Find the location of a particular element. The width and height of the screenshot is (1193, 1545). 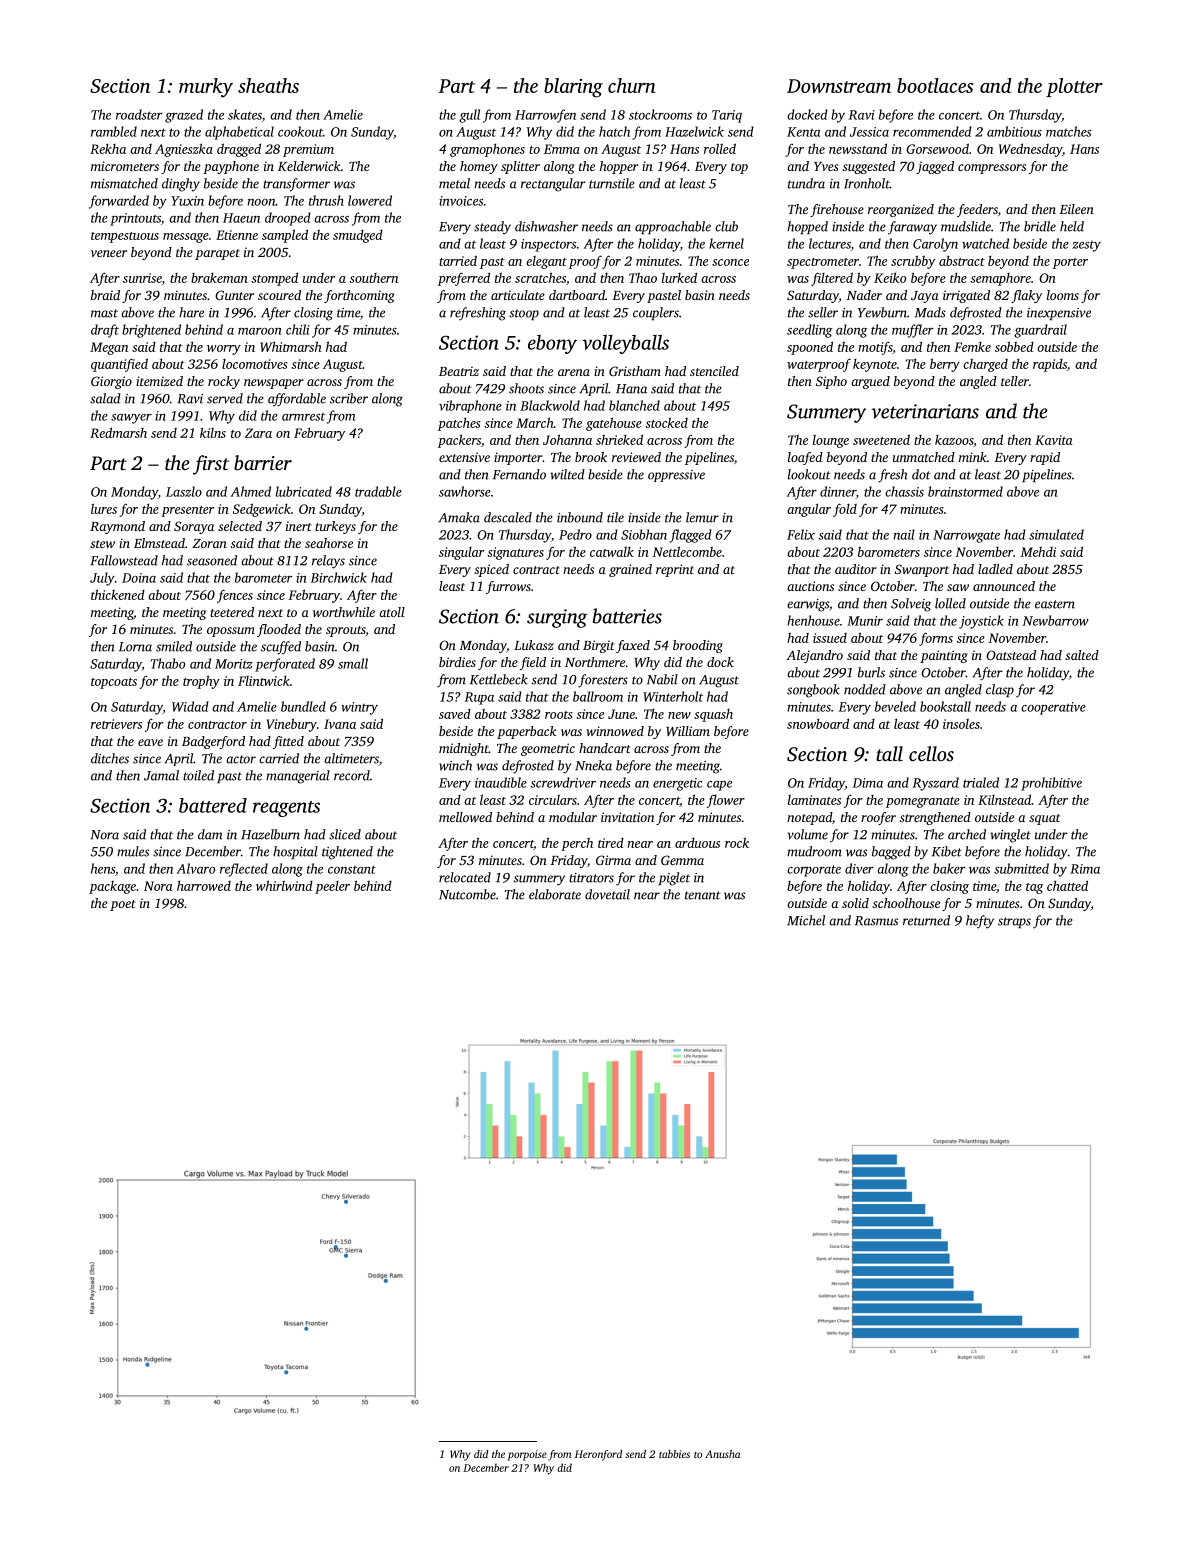

churn is located at coordinates (631, 85).
